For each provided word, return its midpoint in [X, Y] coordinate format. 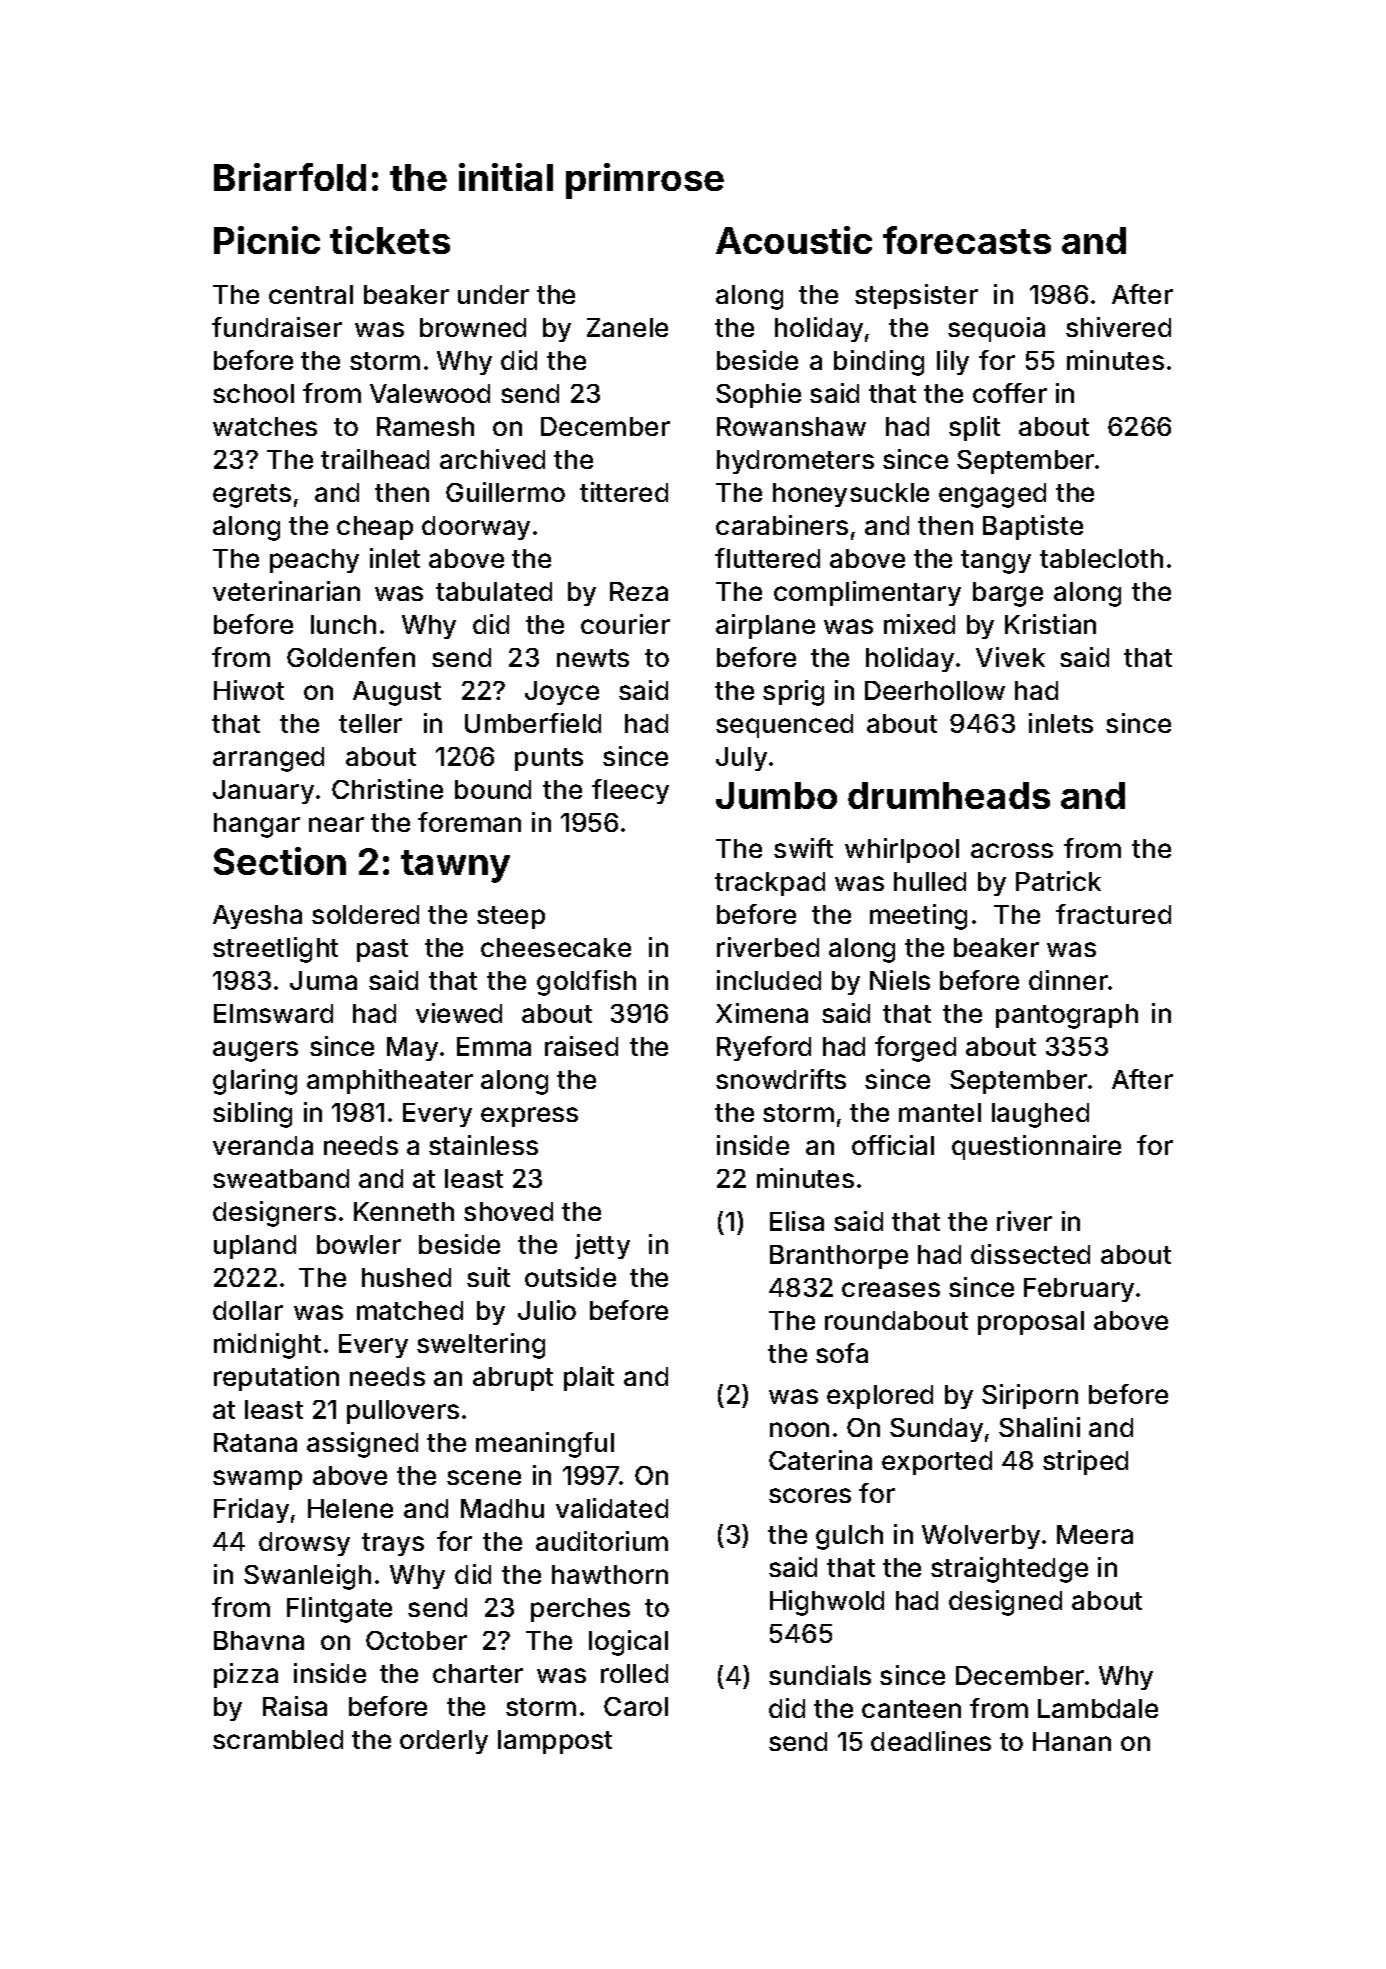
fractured [1113, 914]
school [253, 393]
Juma [323, 980]
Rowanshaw [791, 426]
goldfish [586, 983]
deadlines [931, 1741]
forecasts [967, 240]
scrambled [278, 1739]
